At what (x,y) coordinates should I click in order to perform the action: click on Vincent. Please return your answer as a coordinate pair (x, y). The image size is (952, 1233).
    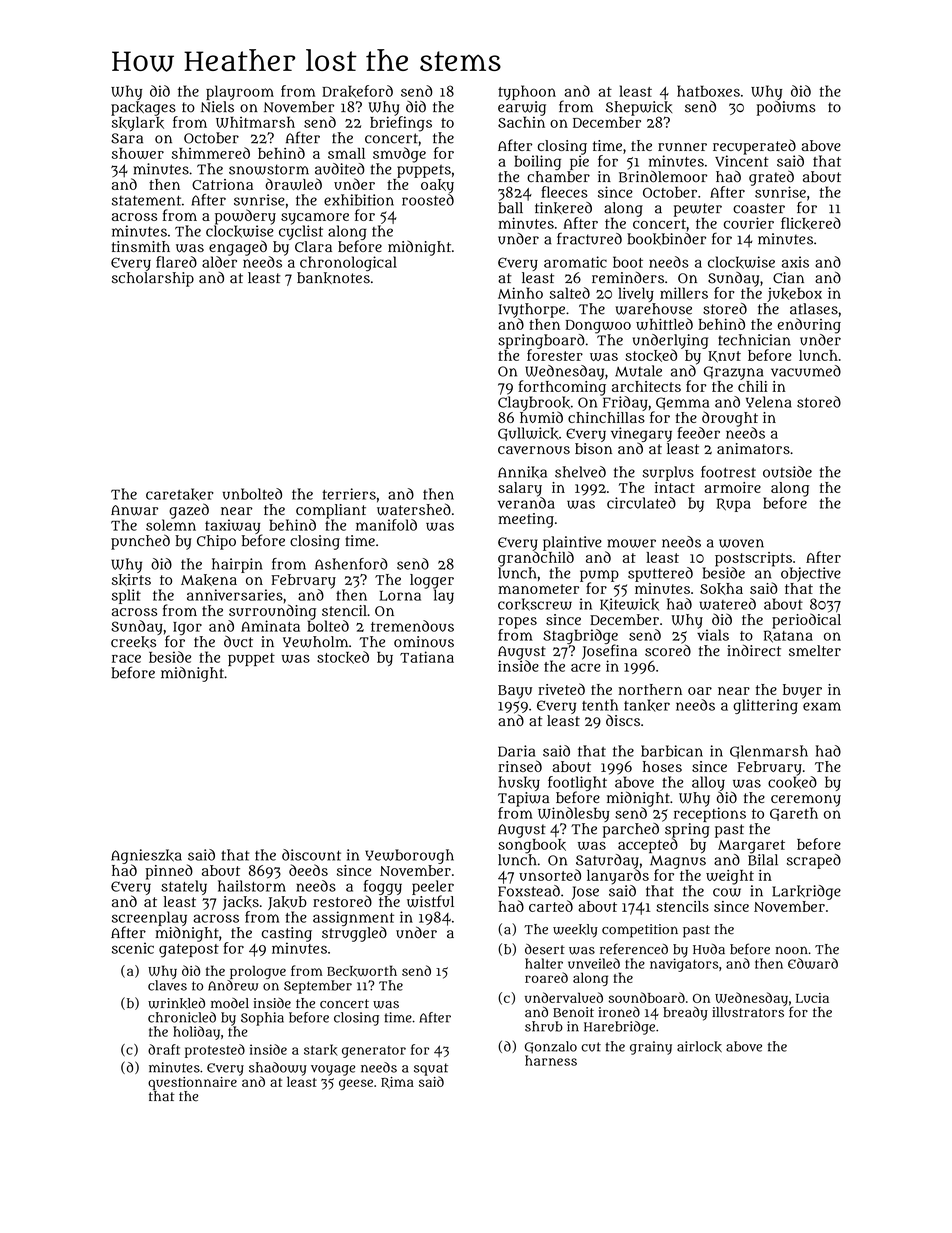
    Looking at the image, I should click on (742, 161).
